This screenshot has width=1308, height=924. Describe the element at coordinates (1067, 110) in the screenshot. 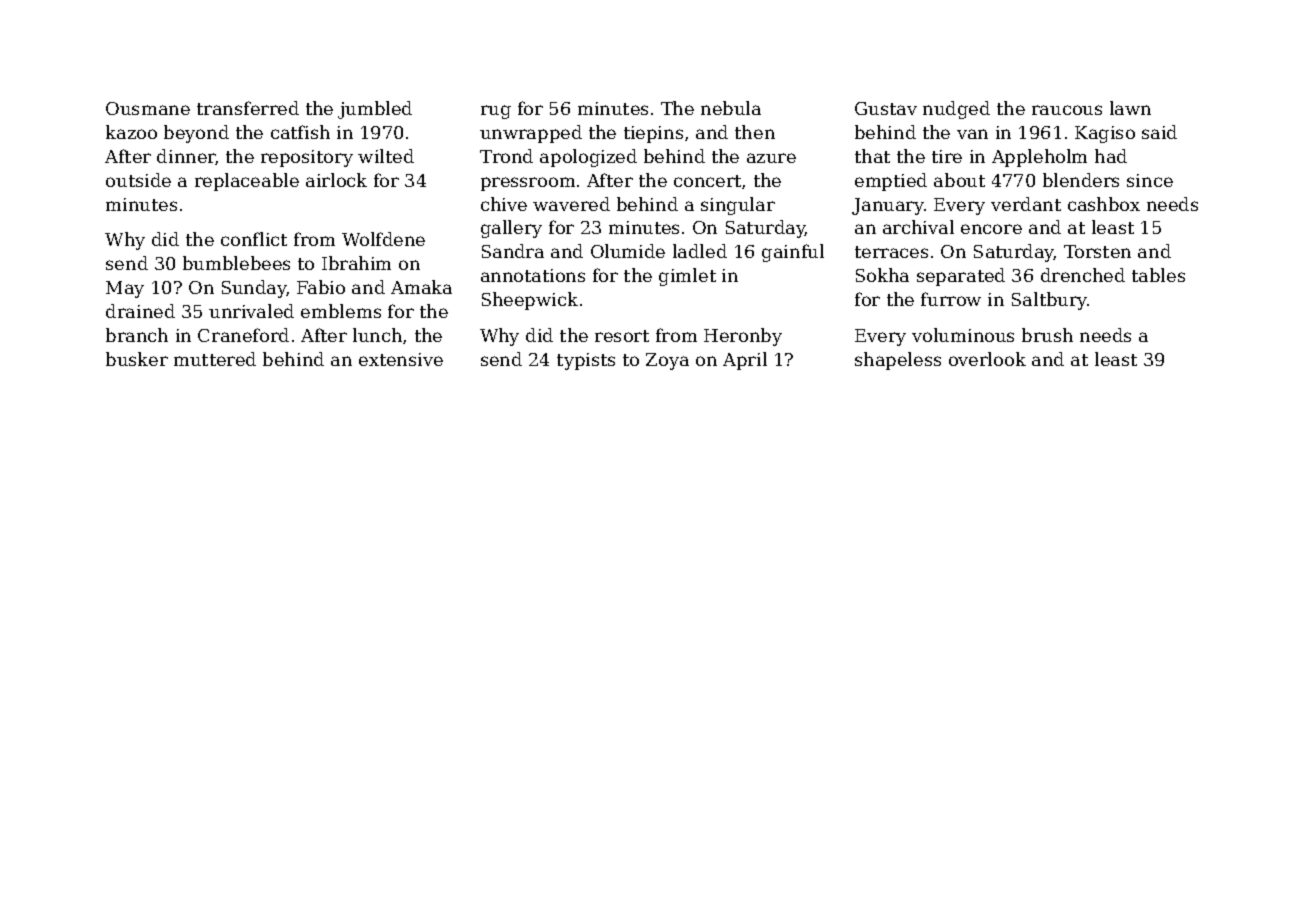

I see `raucous` at that location.
